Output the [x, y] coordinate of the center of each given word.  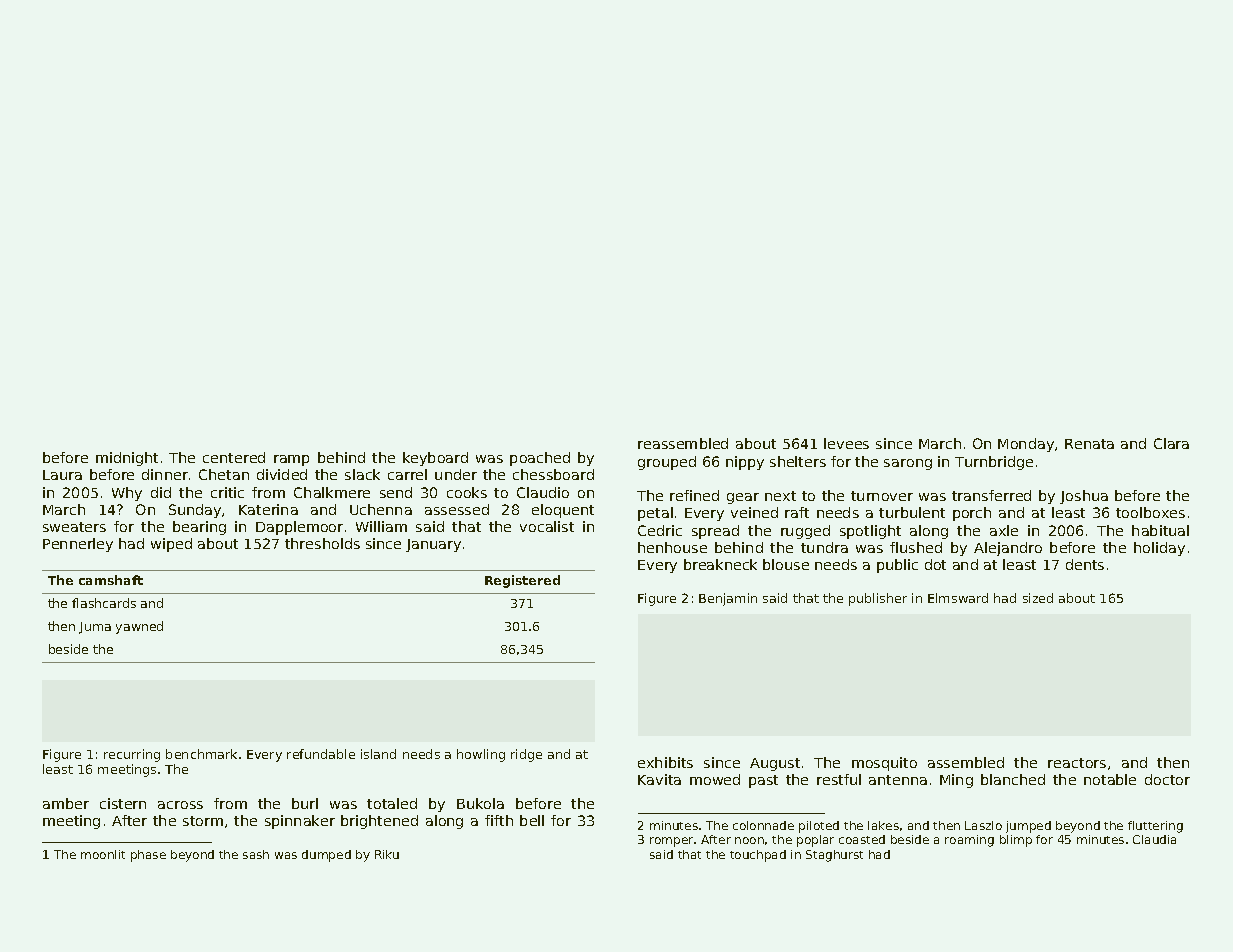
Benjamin [728, 599]
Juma [95, 628]
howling [481, 755]
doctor [1167, 779]
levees [846, 443]
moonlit [103, 854]
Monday [1026, 445]
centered [234, 457]
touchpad [758, 856]
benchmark [201, 754]
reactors [1077, 763]
